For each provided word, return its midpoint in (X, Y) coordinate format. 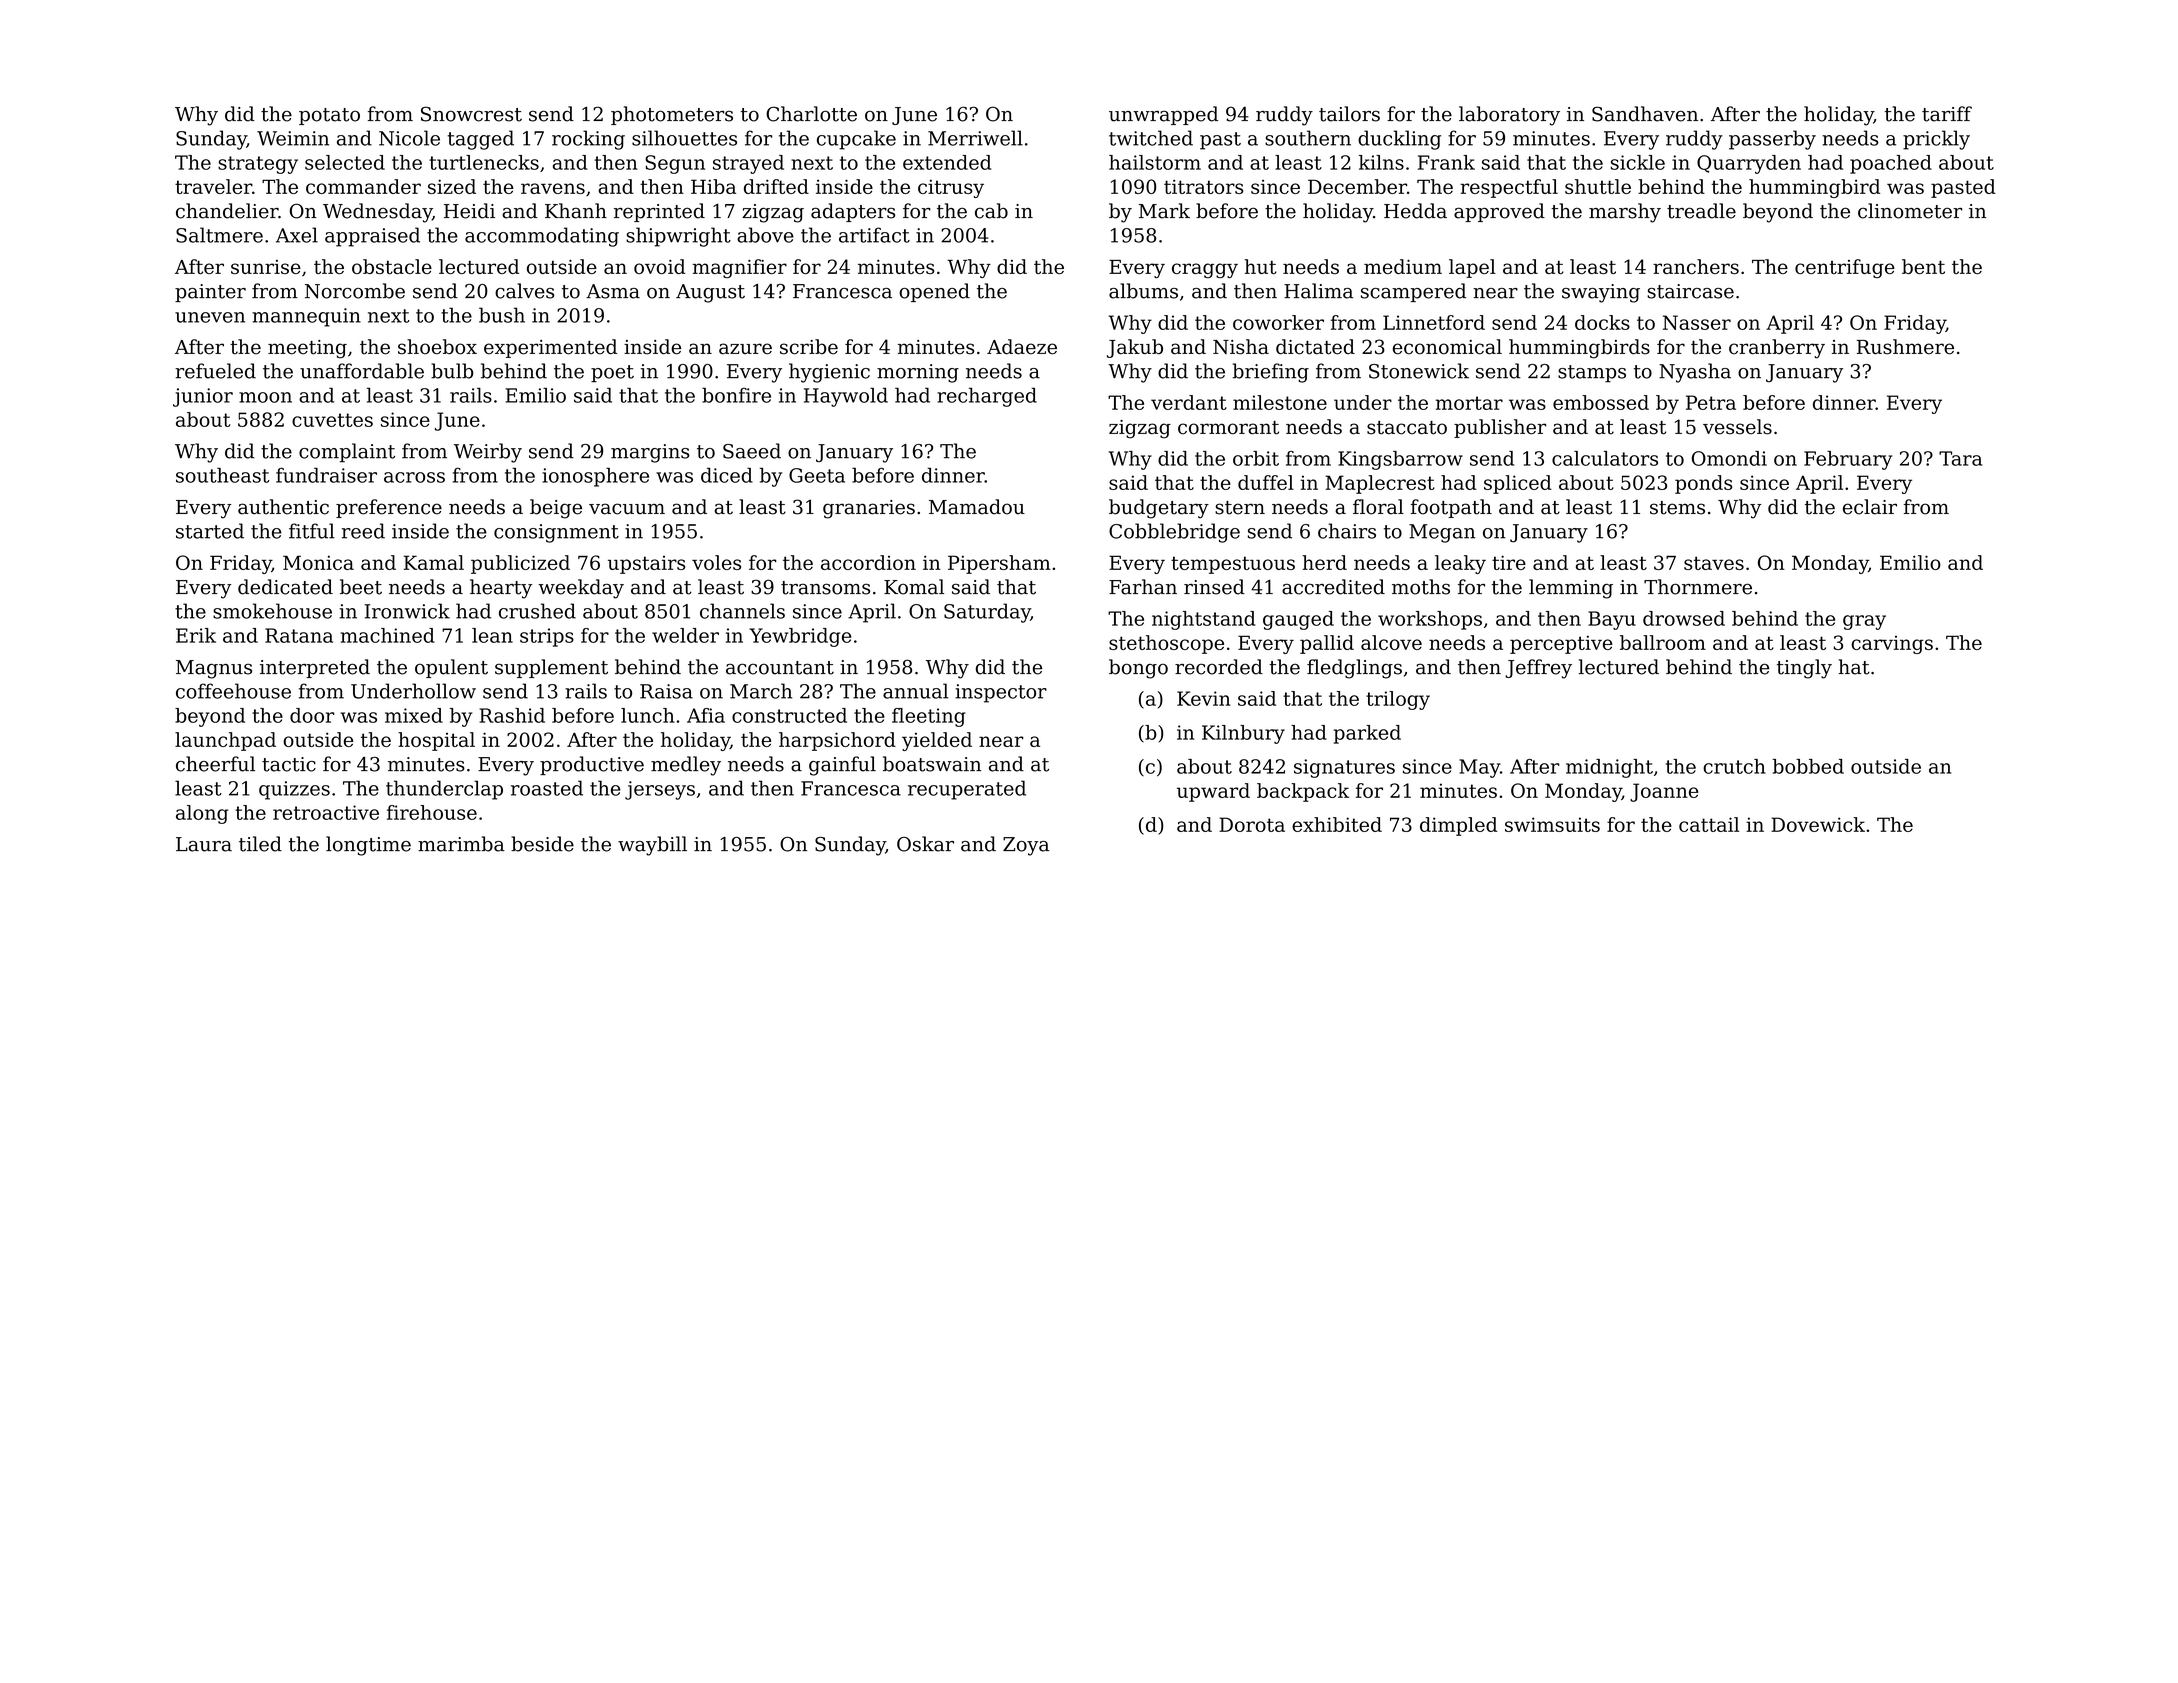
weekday (581, 589)
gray (1864, 622)
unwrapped (1163, 115)
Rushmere (1905, 347)
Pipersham (999, 564)
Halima (1318, 291)
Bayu (1612, 620)
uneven (210, 317)
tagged (481, 140)
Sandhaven (1645, 114)
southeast (222, 475)
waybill (652, 846)
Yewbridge (800, 637)
